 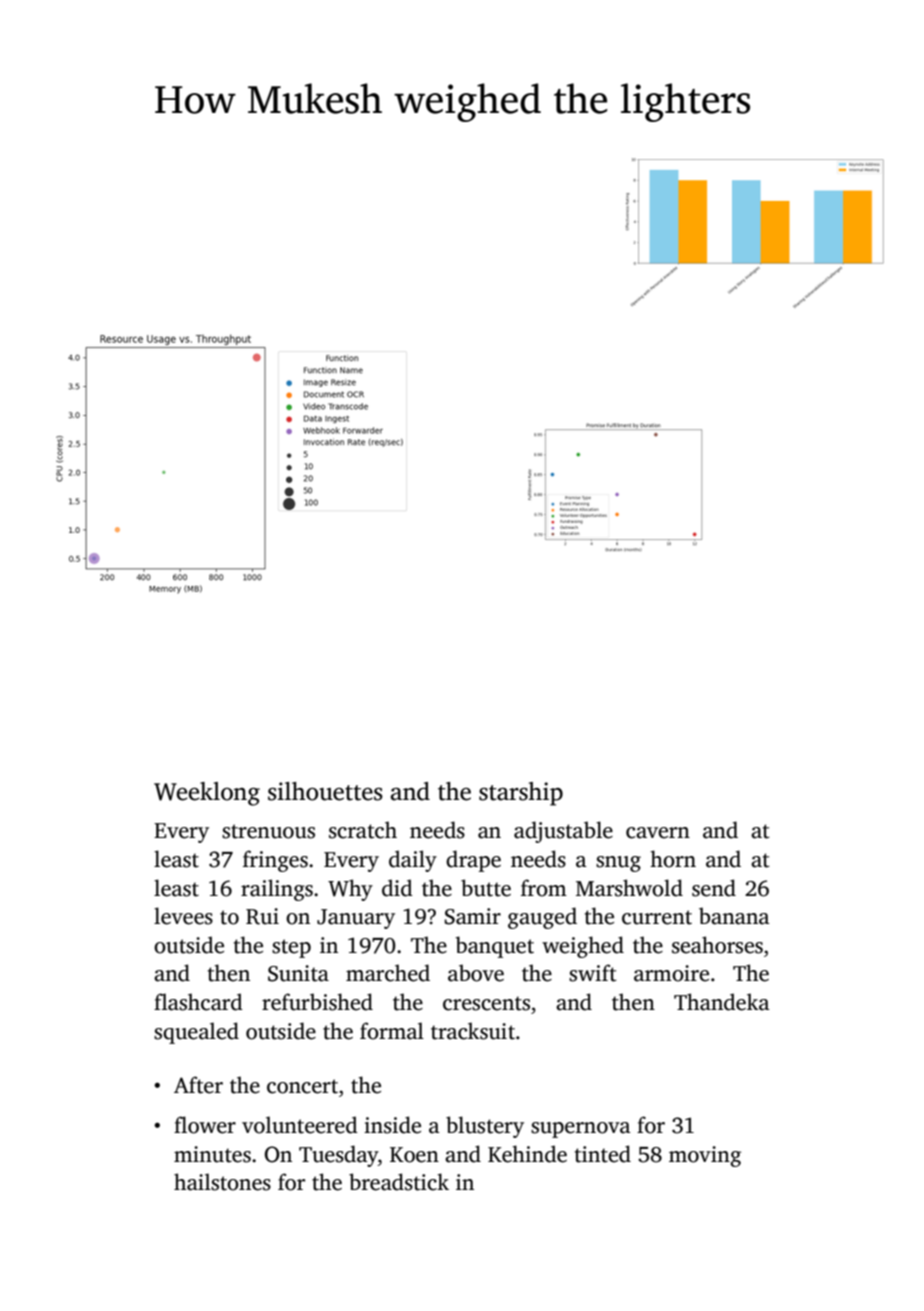 What do you see at coordinates (705, 1156) in the document?
I see `moving` at bounding box center [705, 1156].
